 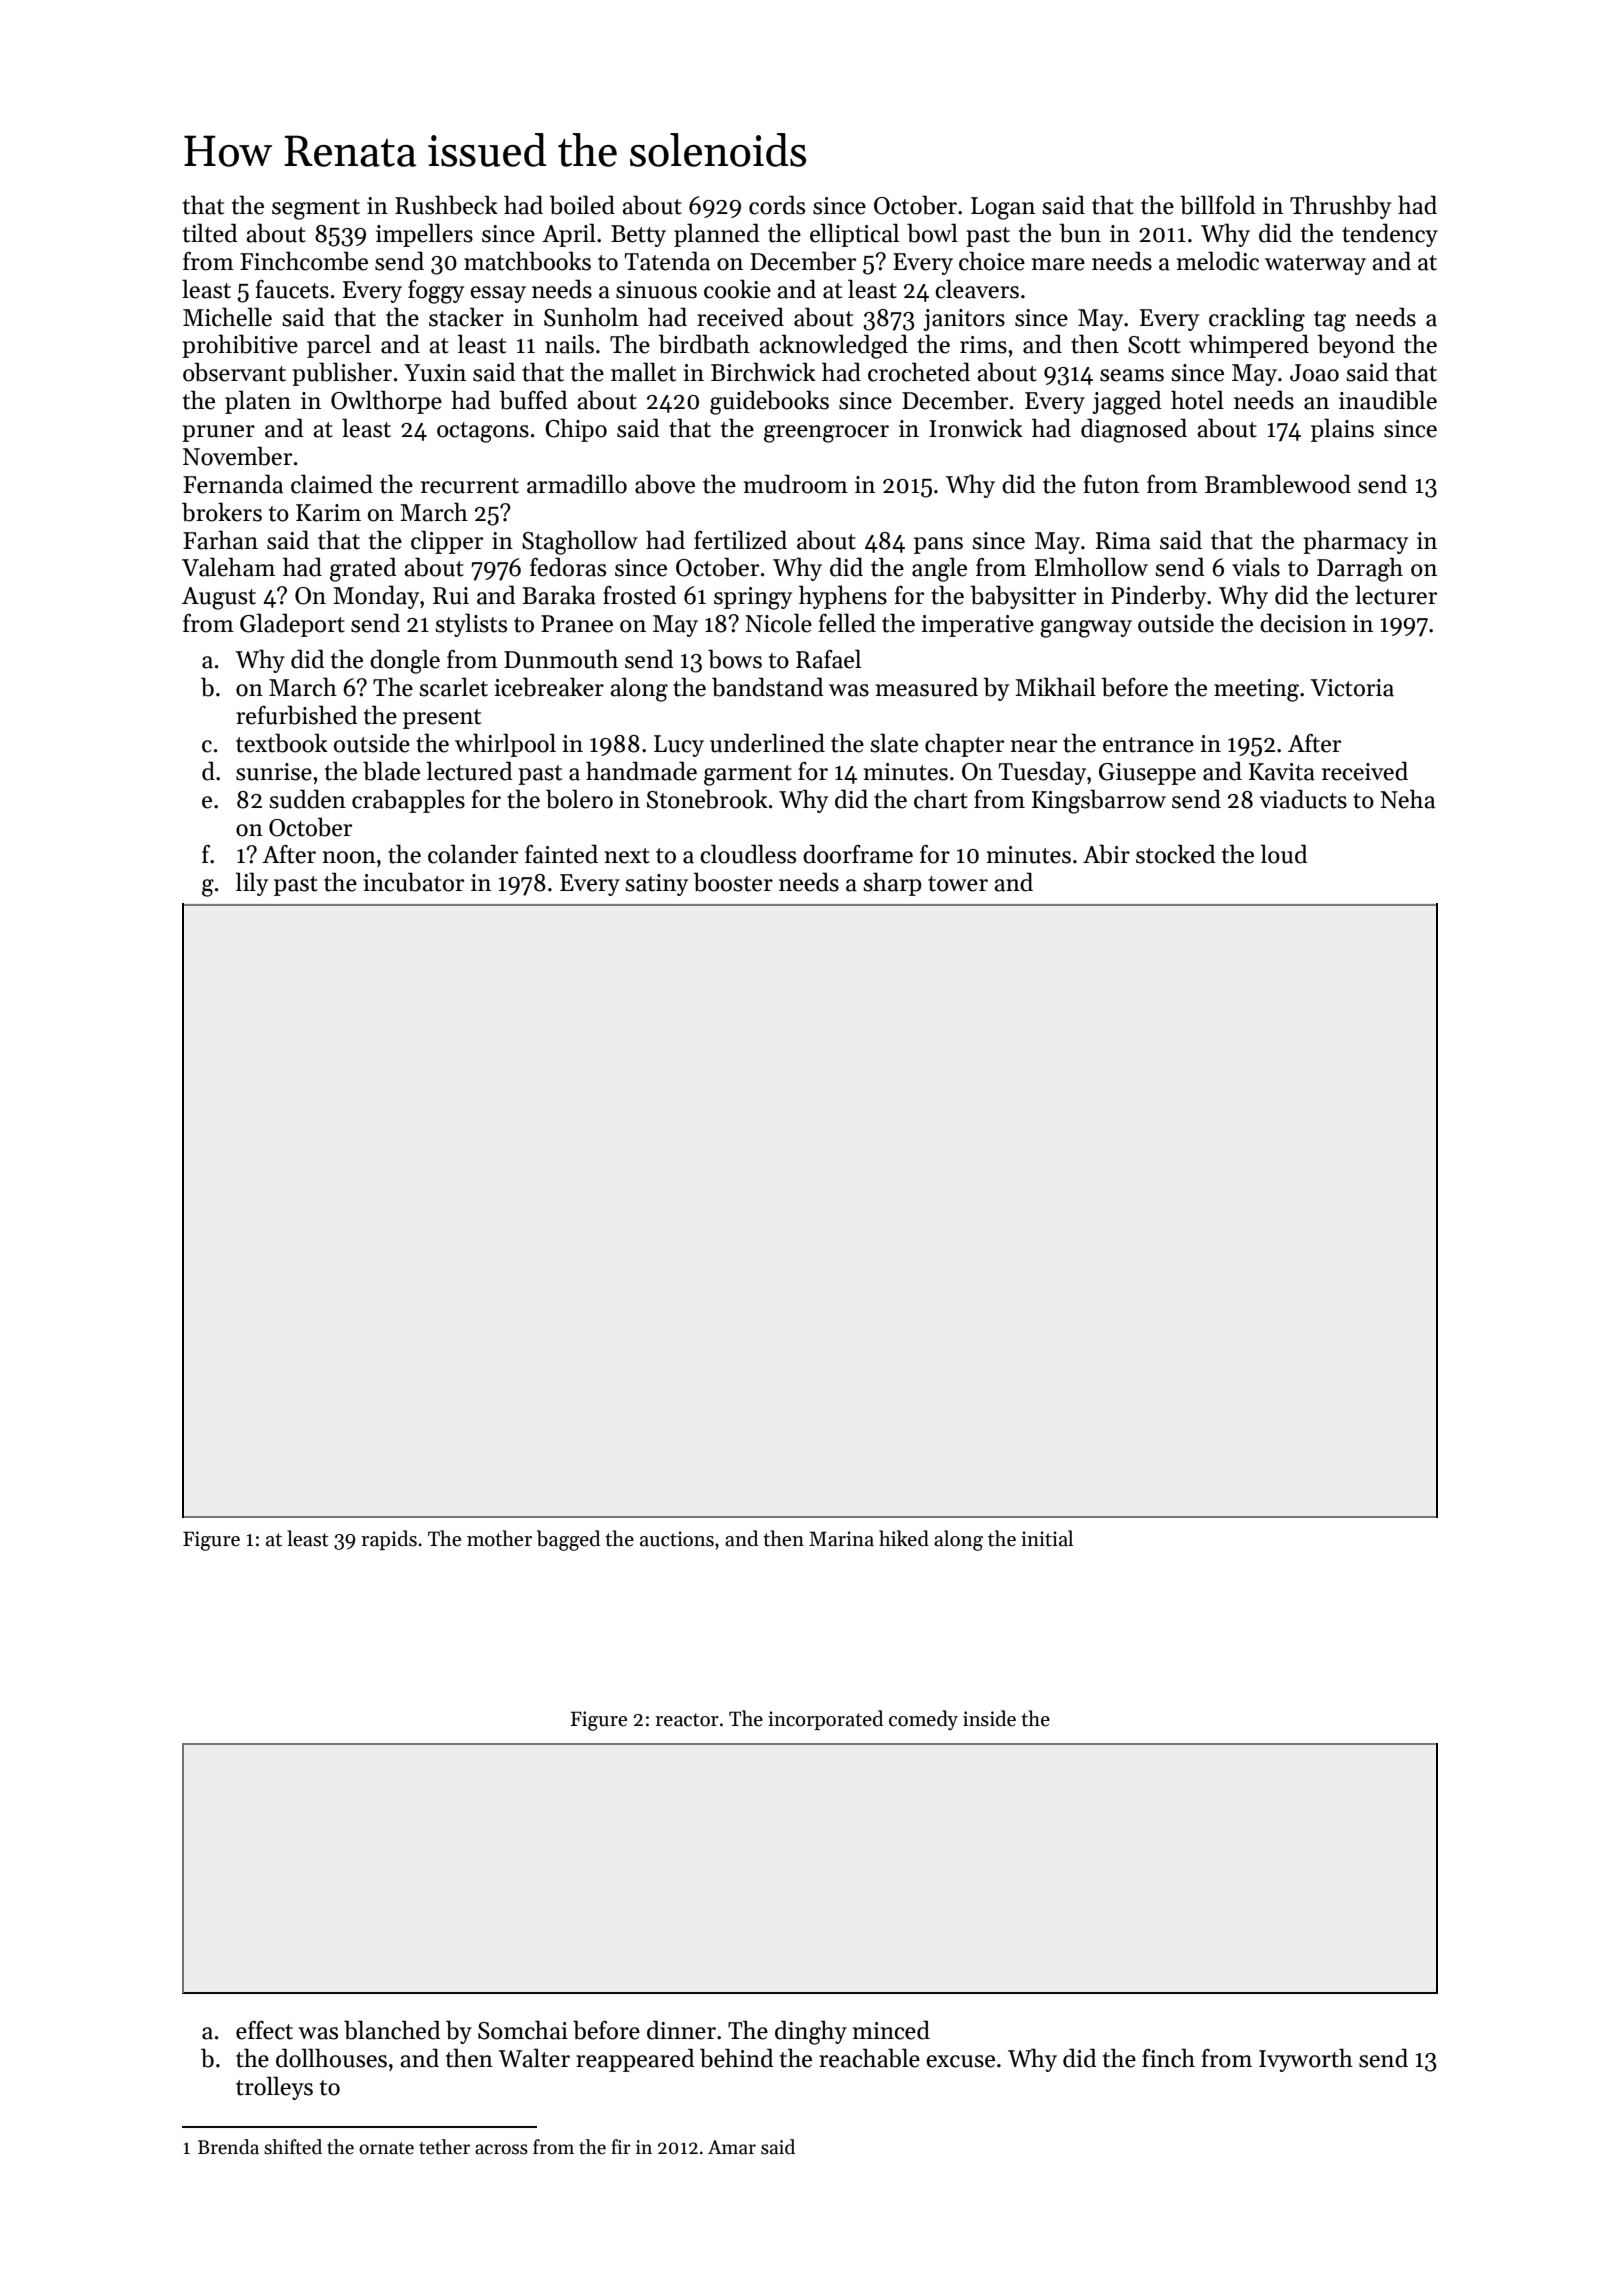 What do you see at coordinates (1176, 854) in the document?
I see `stocked` at bounding box center [1176, 854].
